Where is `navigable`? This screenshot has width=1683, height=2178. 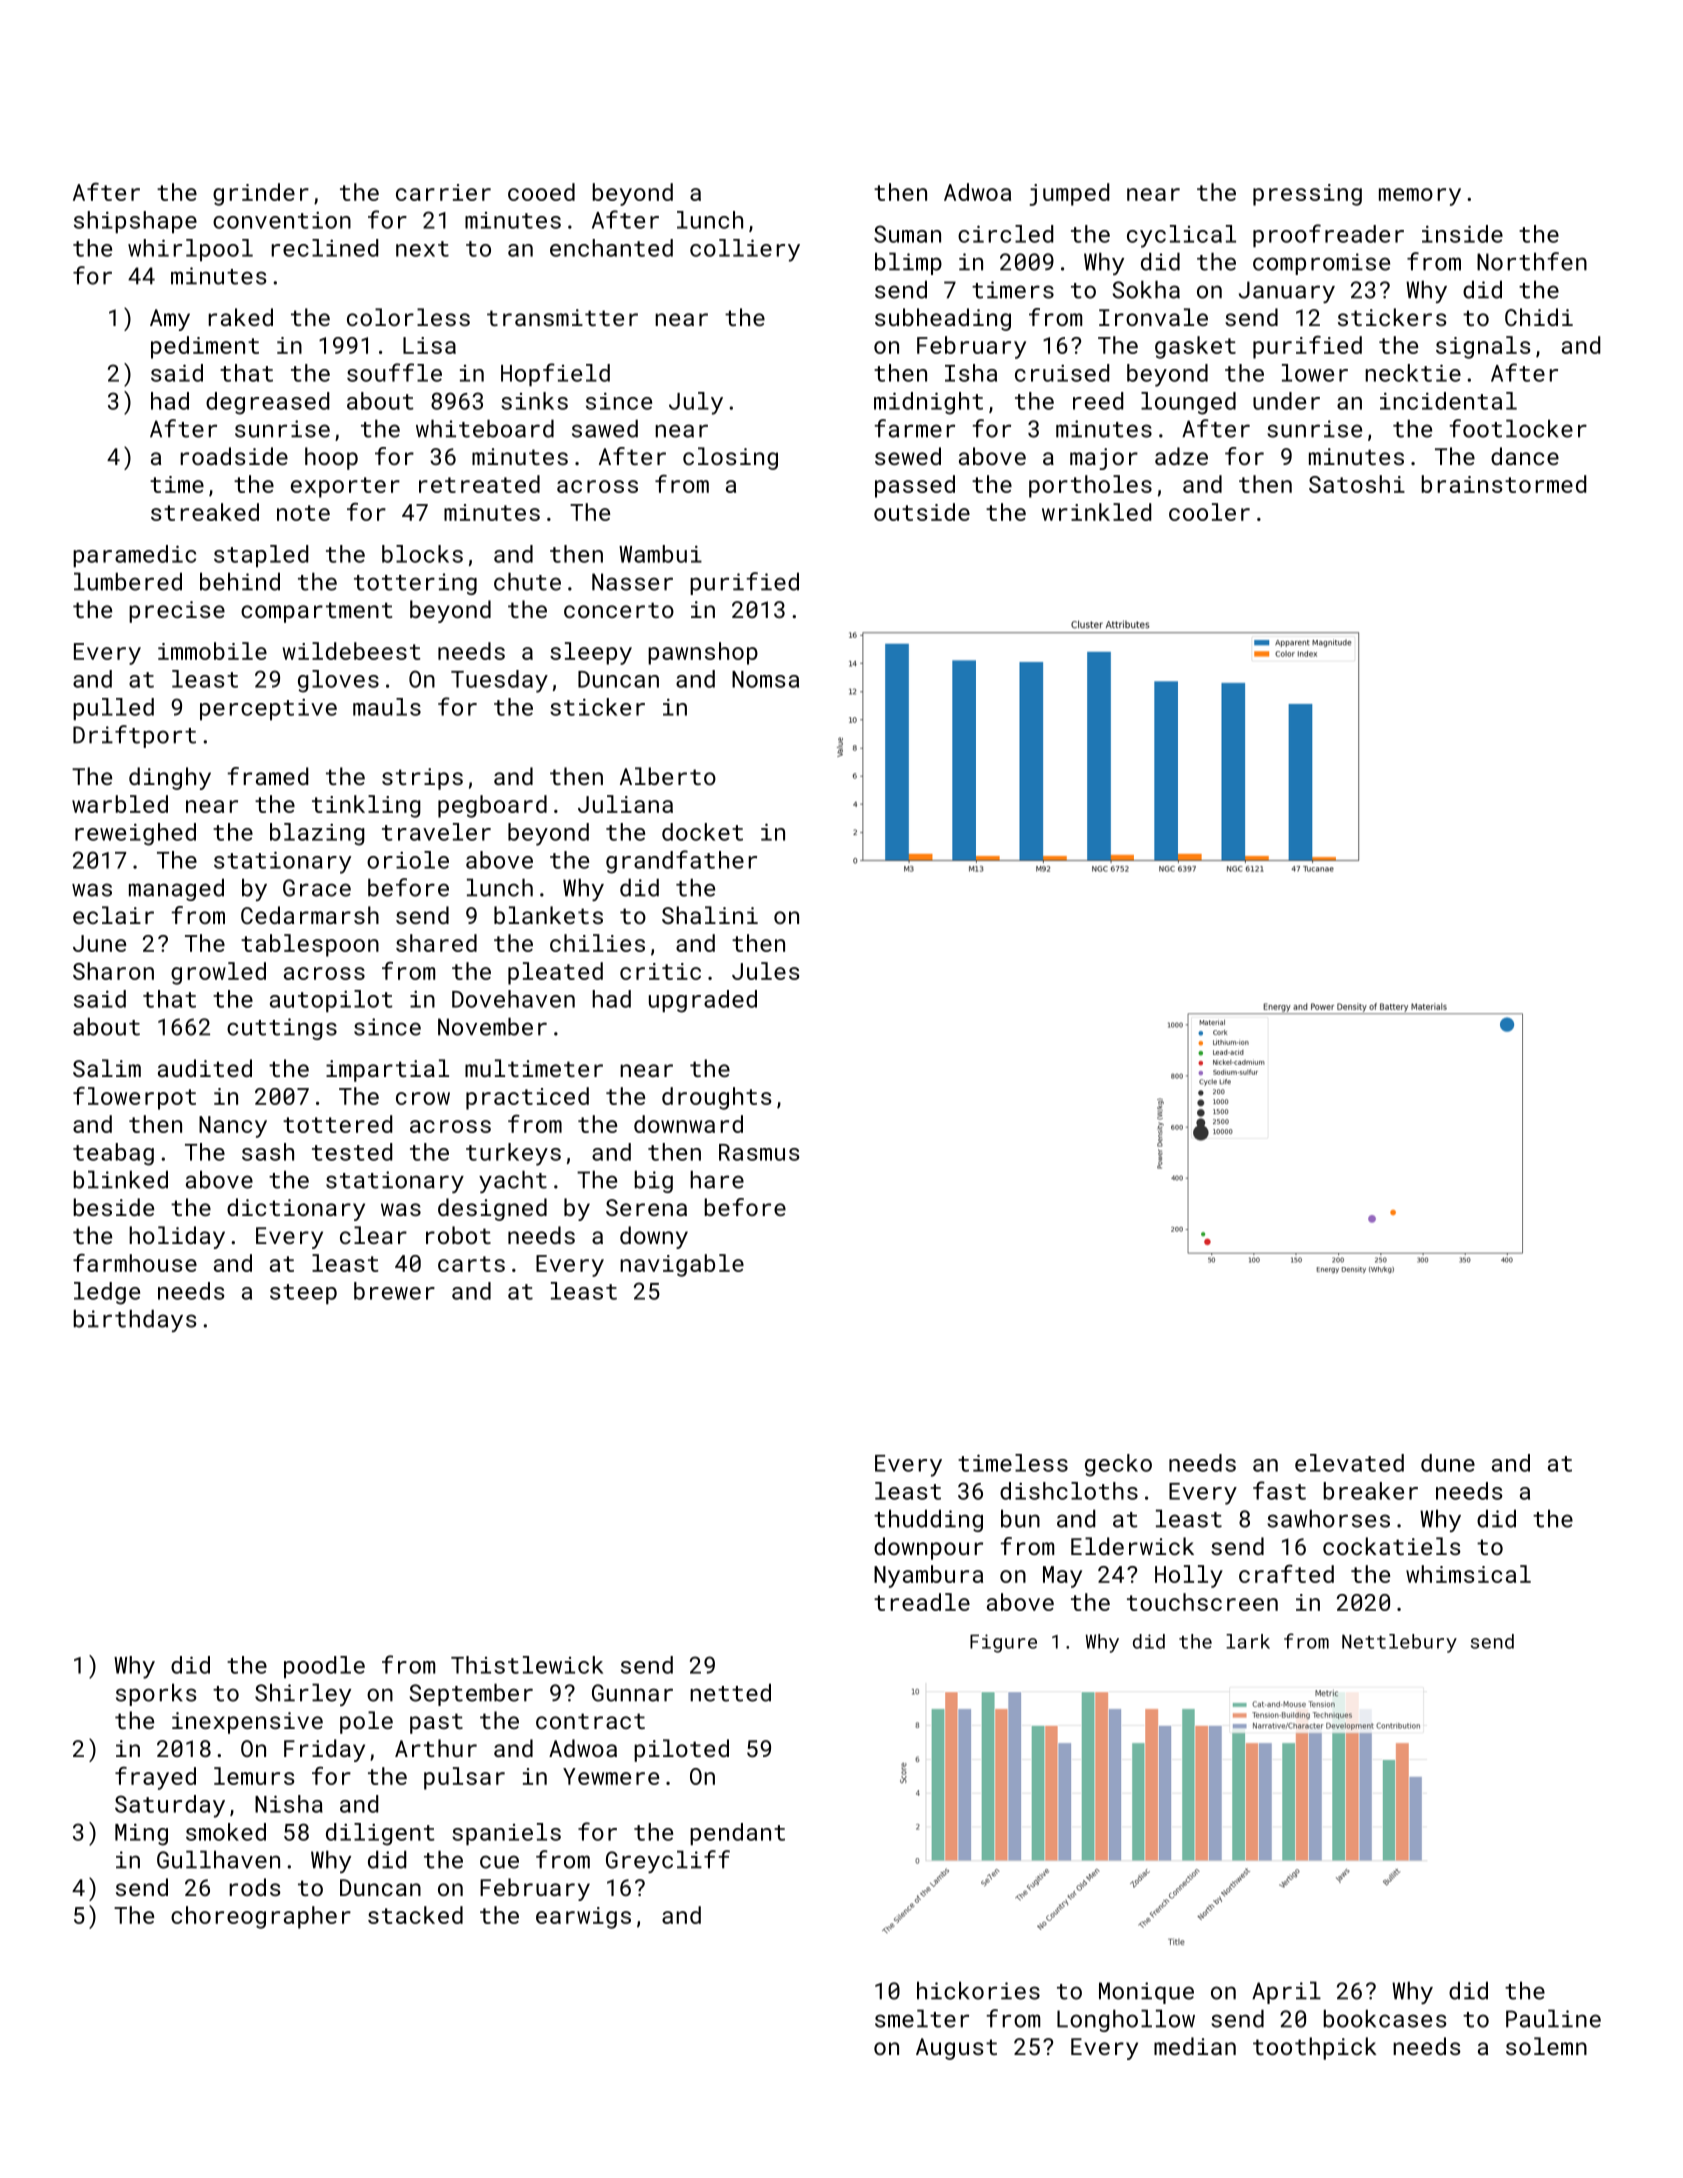 navigable is located at coordinates (682, 1265).
